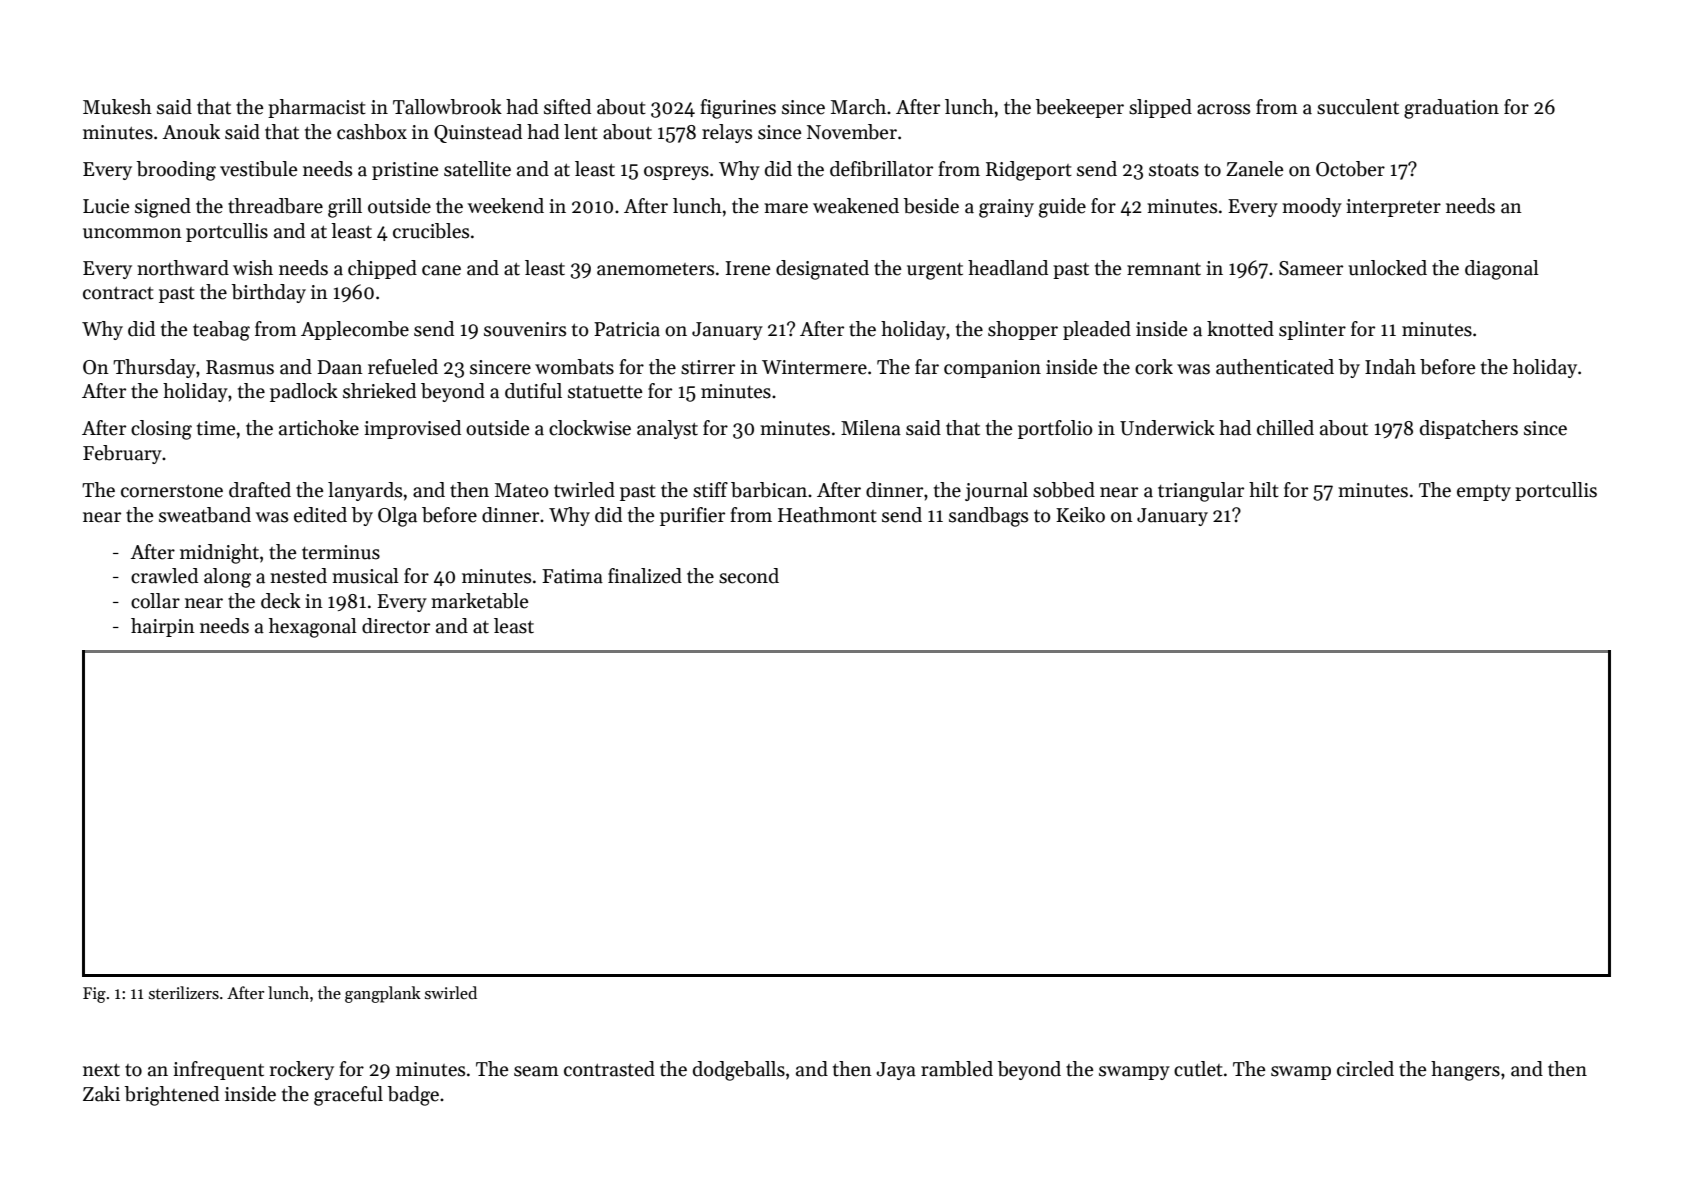 The image size is (1693, 1197). Describe the element at coordinates (1451, 109) in the screenshot. I see `graduation` at that location.
